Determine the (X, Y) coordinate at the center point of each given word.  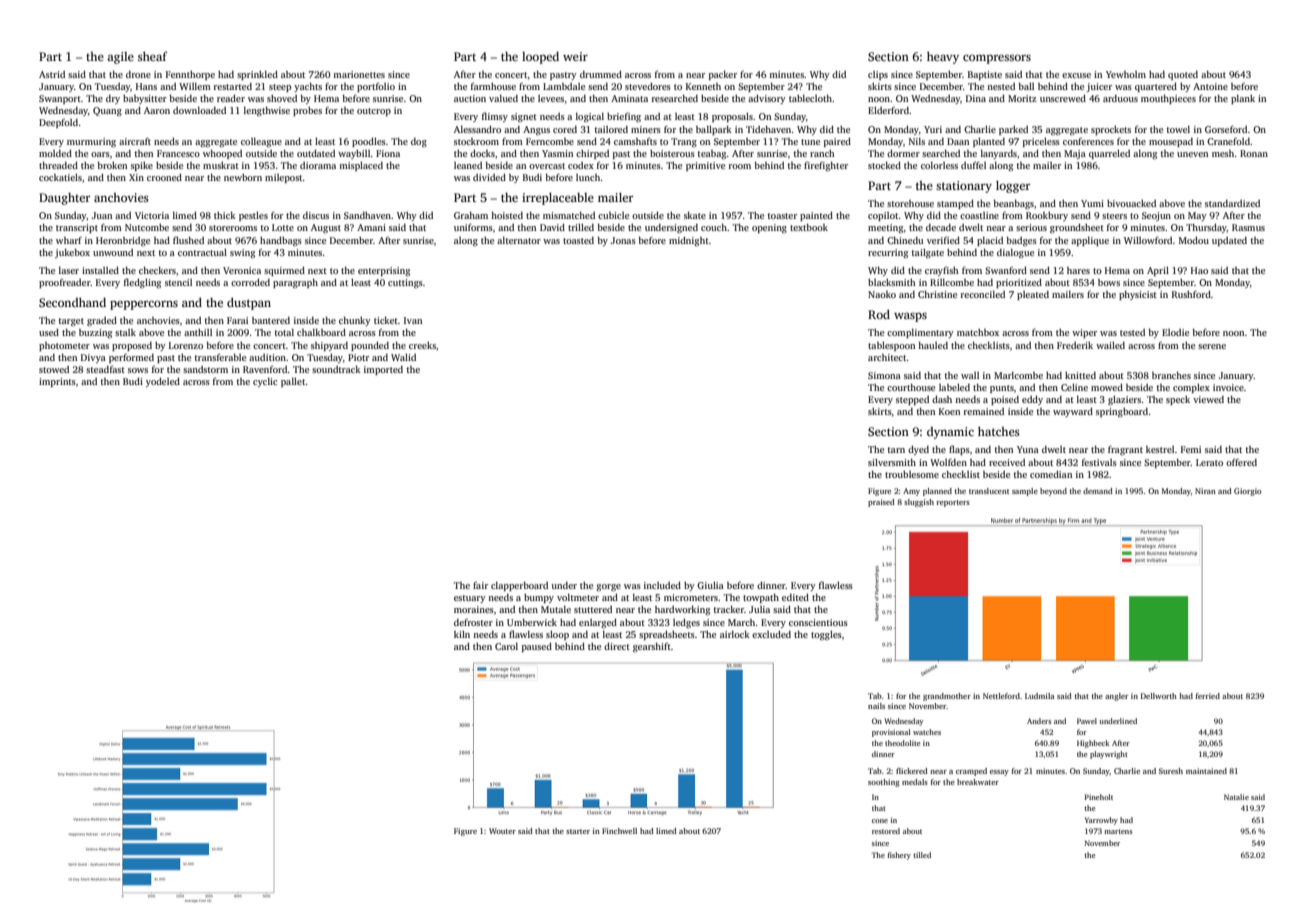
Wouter (502, 831)
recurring (888, 253)
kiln (462, 634)
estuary (470, 599)
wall (970, 375)
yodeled (163, 382)
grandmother (947, 697)
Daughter (64, 199)
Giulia (710, 585)
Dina (976, 98)
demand (1098, 491)
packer (723, 75)
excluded (771, 634)
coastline (979, 215)
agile (120, 58)
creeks (422, 345)
